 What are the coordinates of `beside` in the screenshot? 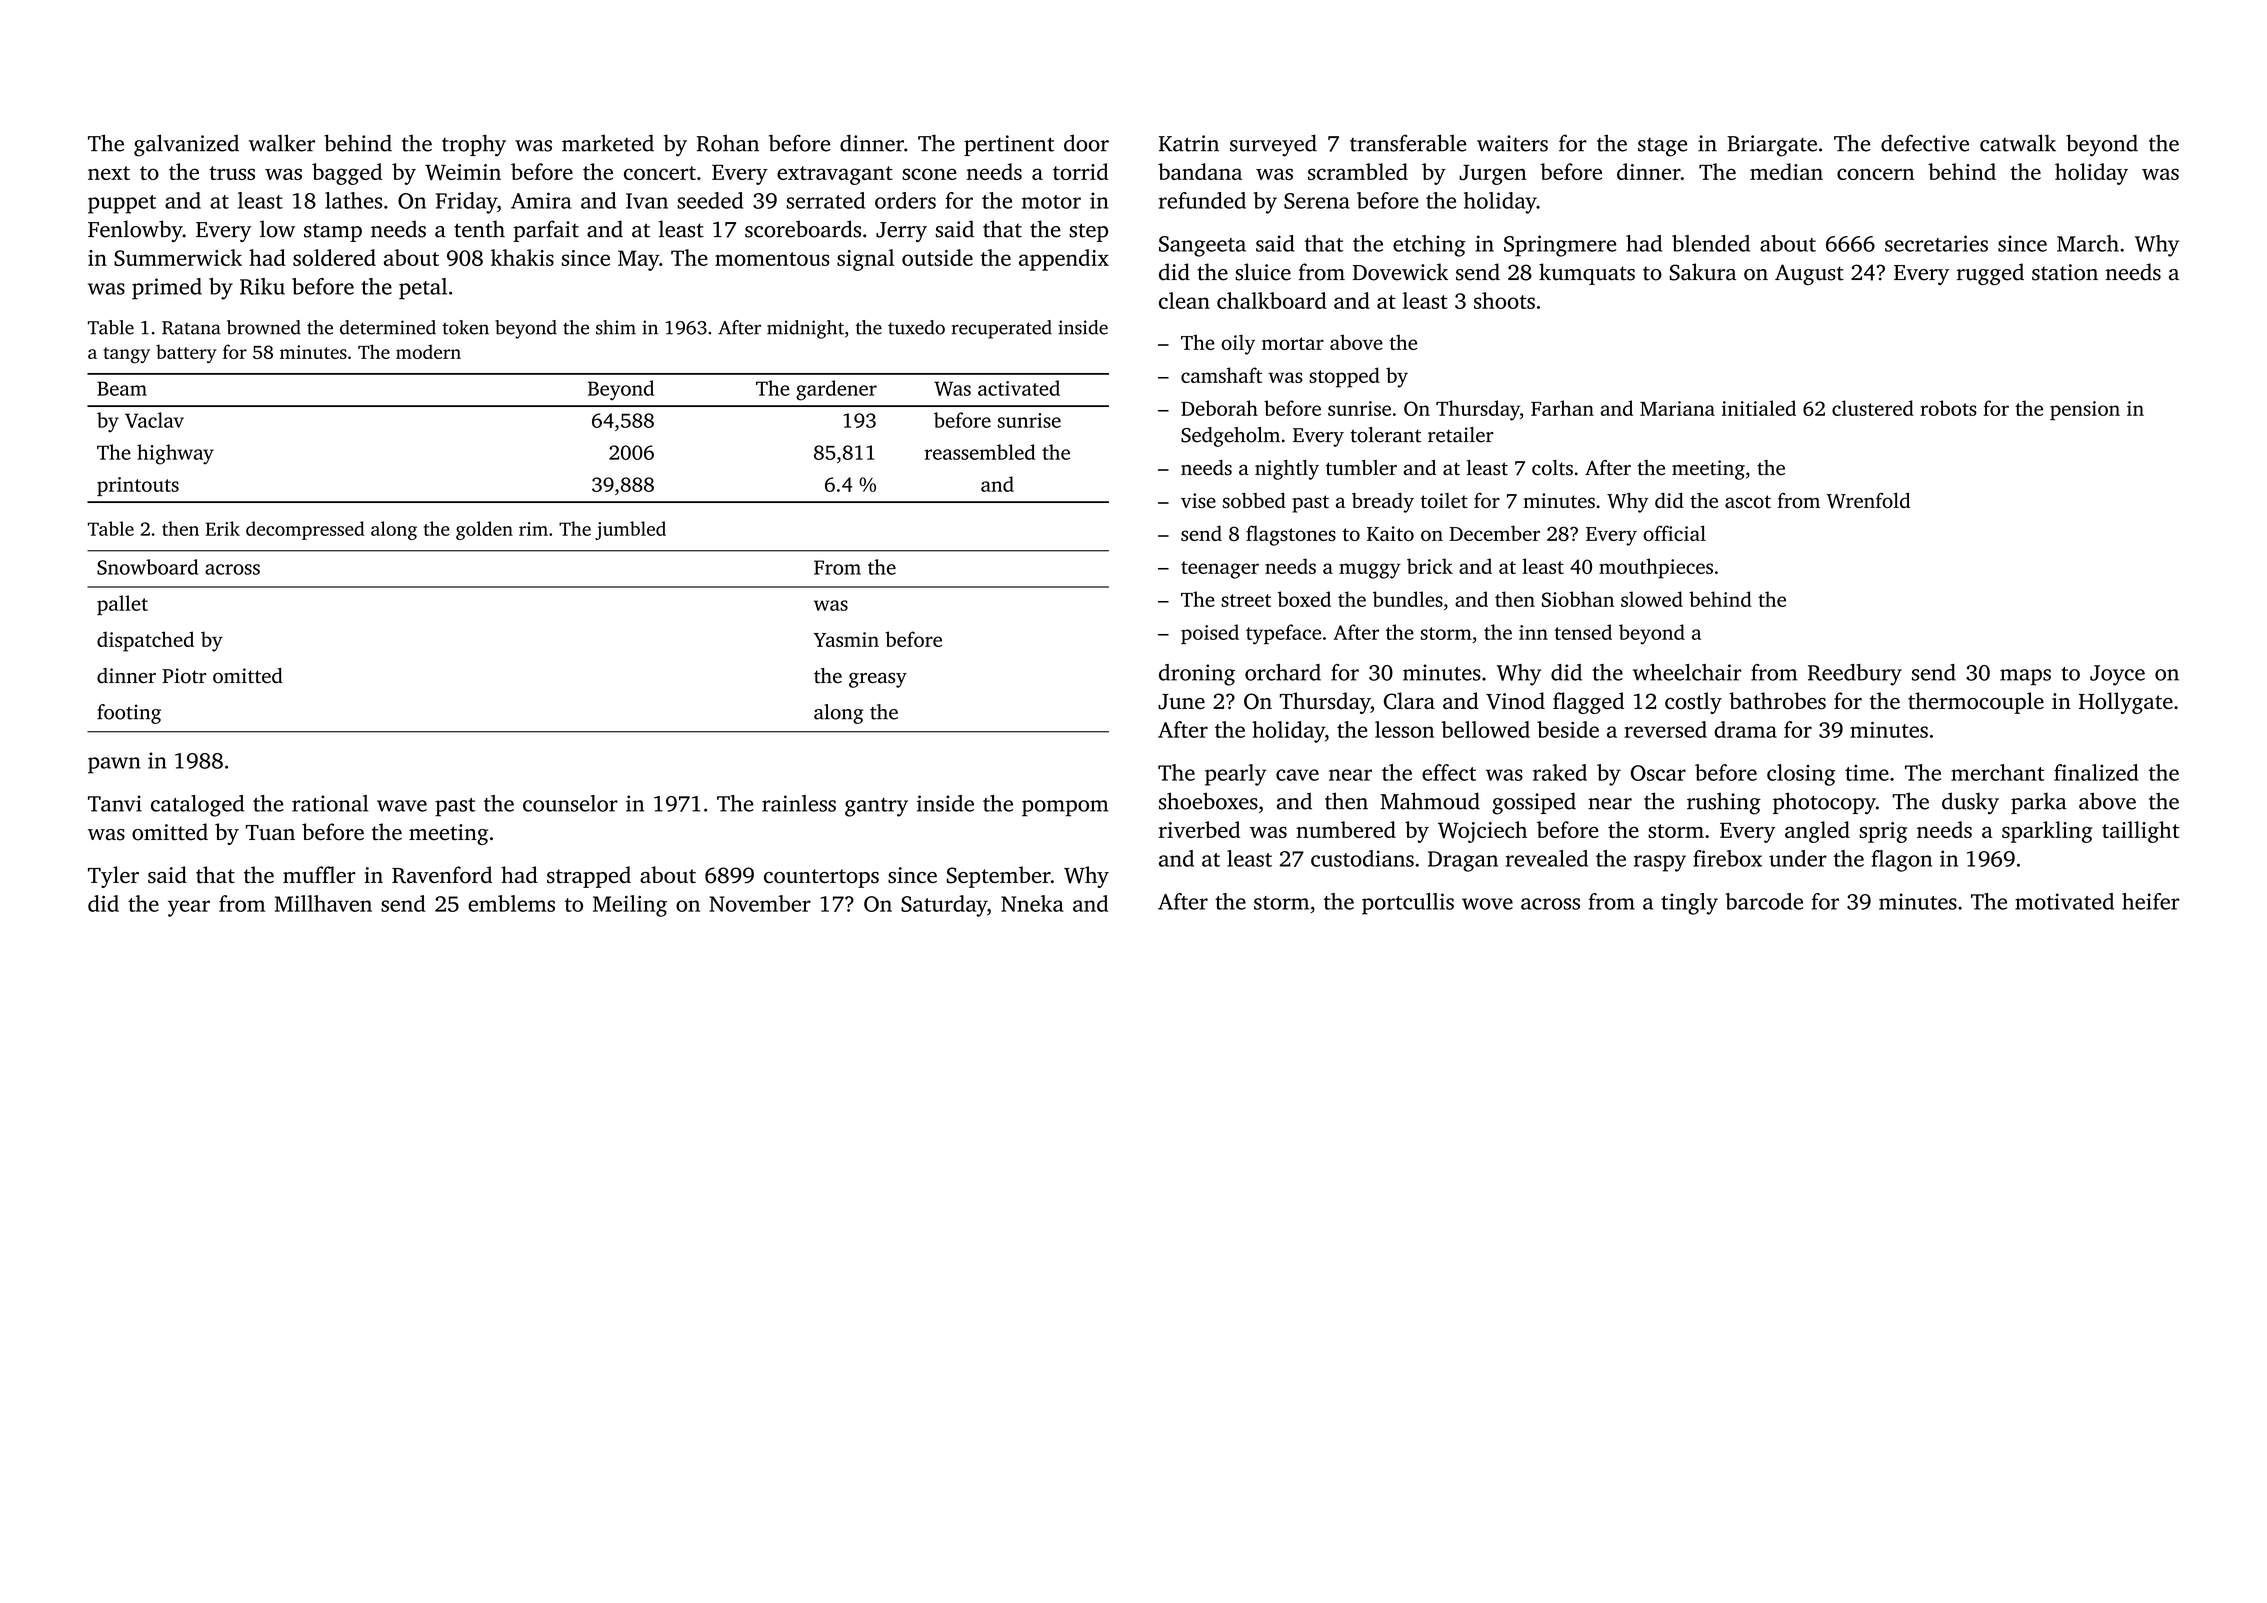 It's located at (1568, 729).
